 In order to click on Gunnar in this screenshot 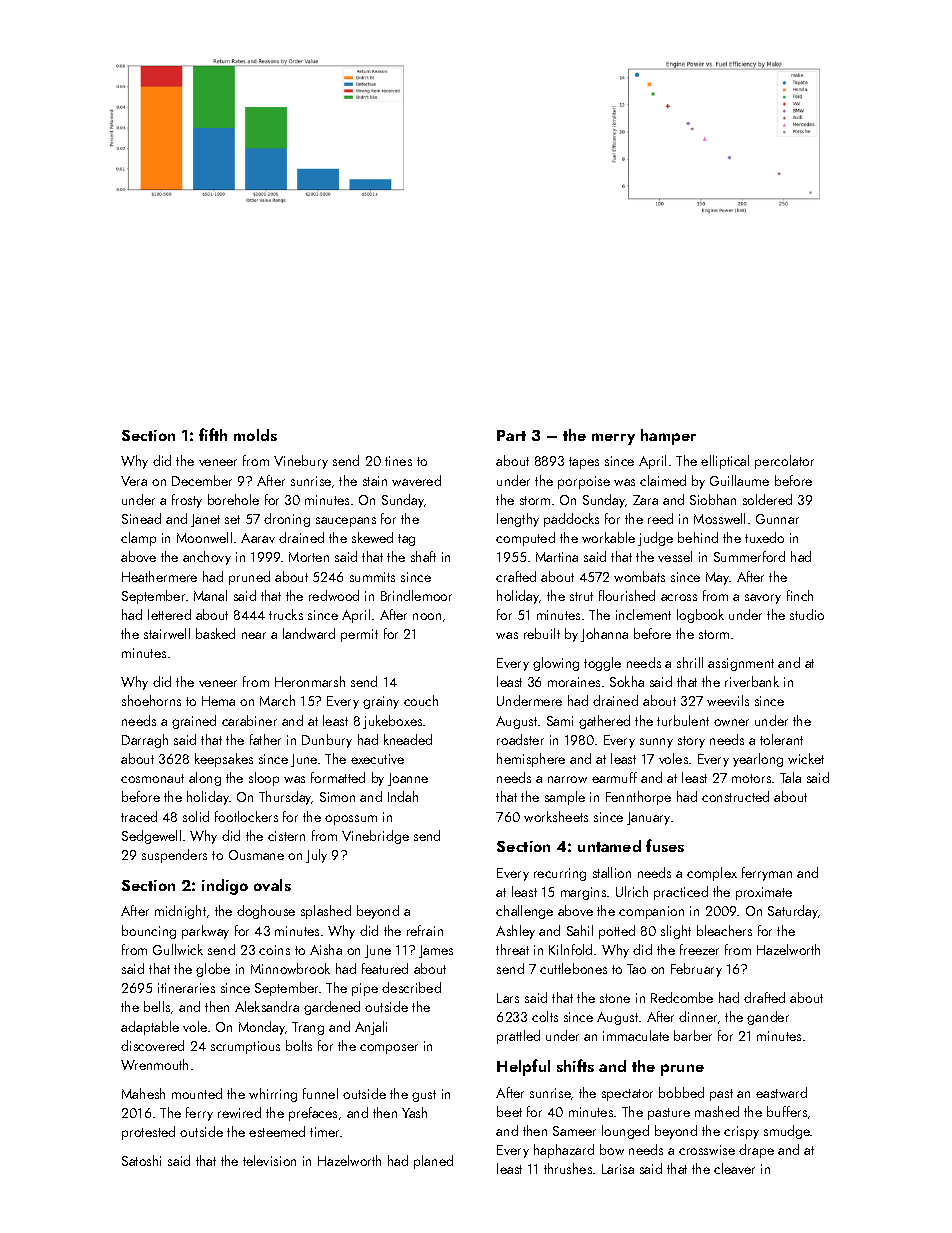, I will do `click(777, 519)`.
